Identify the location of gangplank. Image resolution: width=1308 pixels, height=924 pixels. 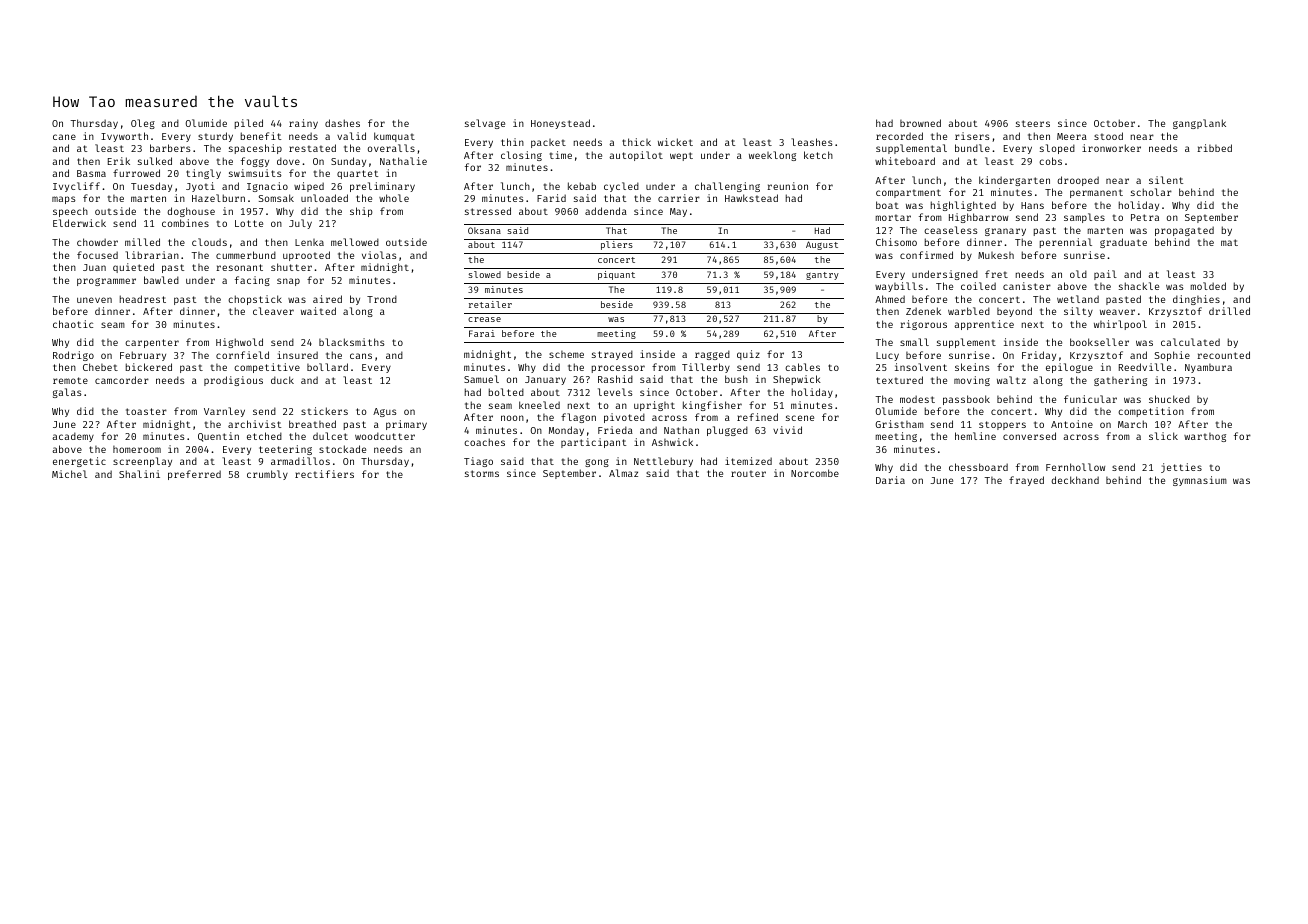
(1199, 124).
